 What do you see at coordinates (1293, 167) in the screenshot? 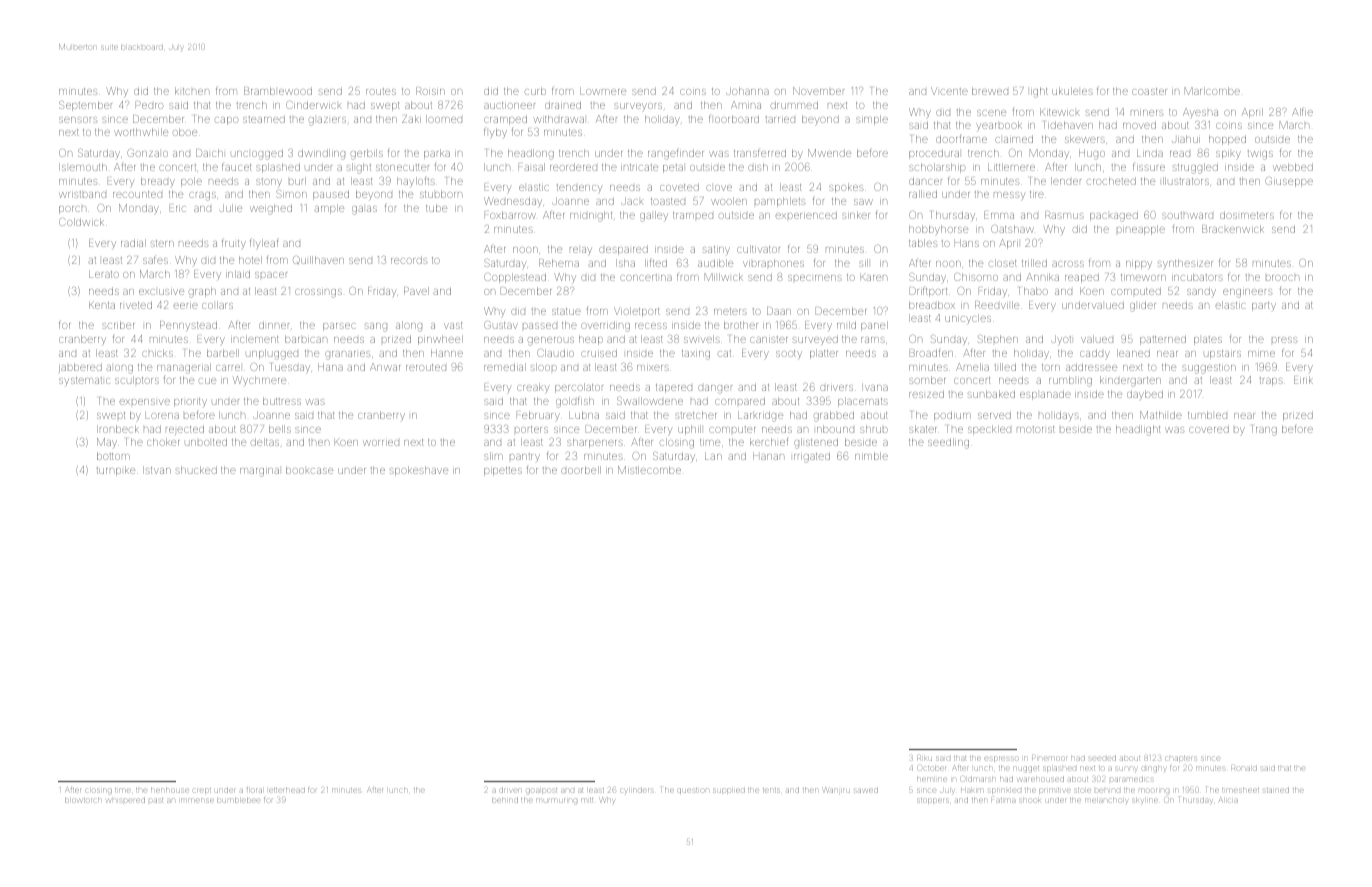
I see `webbed` at bounding box center [1293, 167].
